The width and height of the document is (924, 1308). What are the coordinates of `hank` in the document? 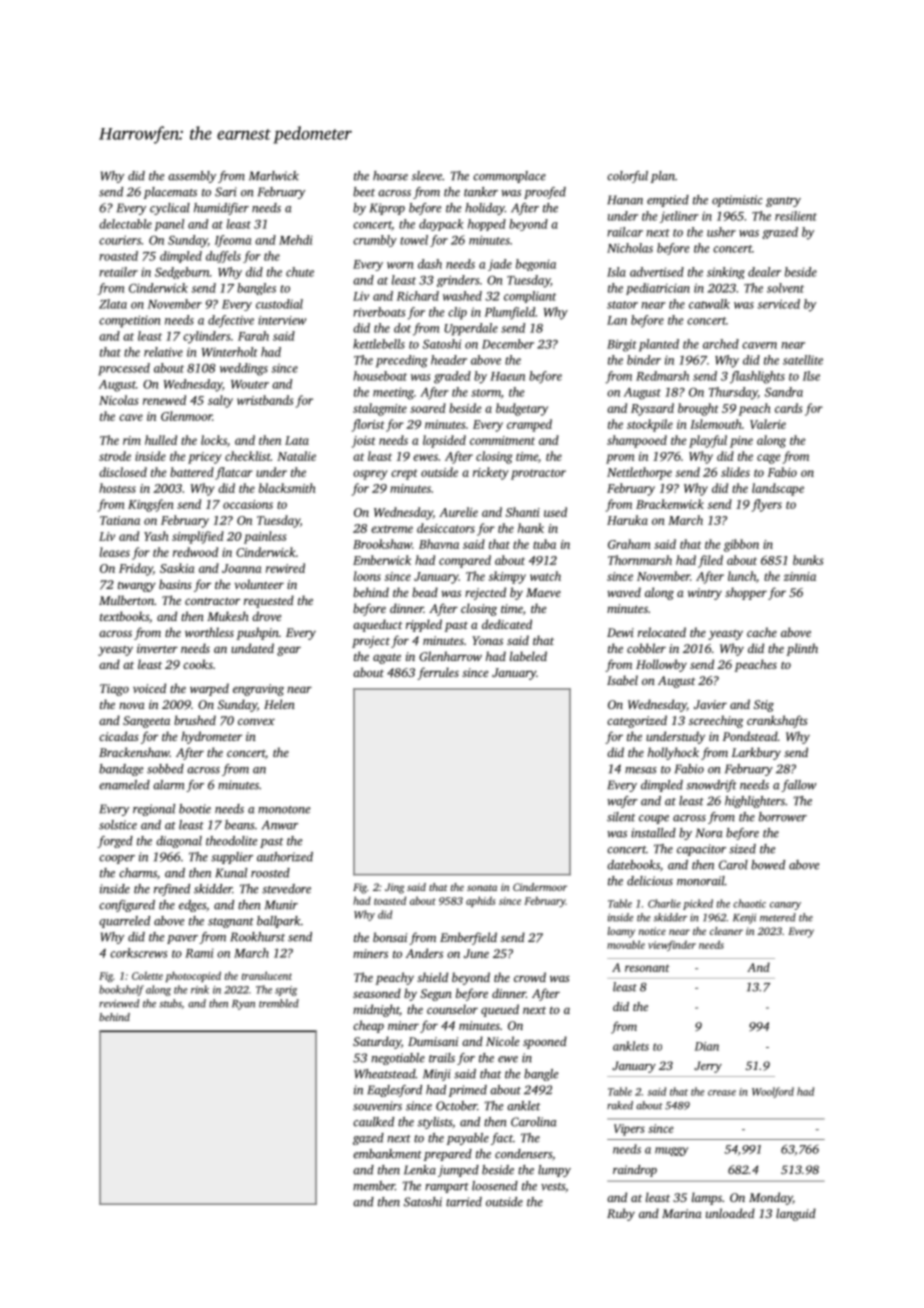 It's located at (531, 528).
